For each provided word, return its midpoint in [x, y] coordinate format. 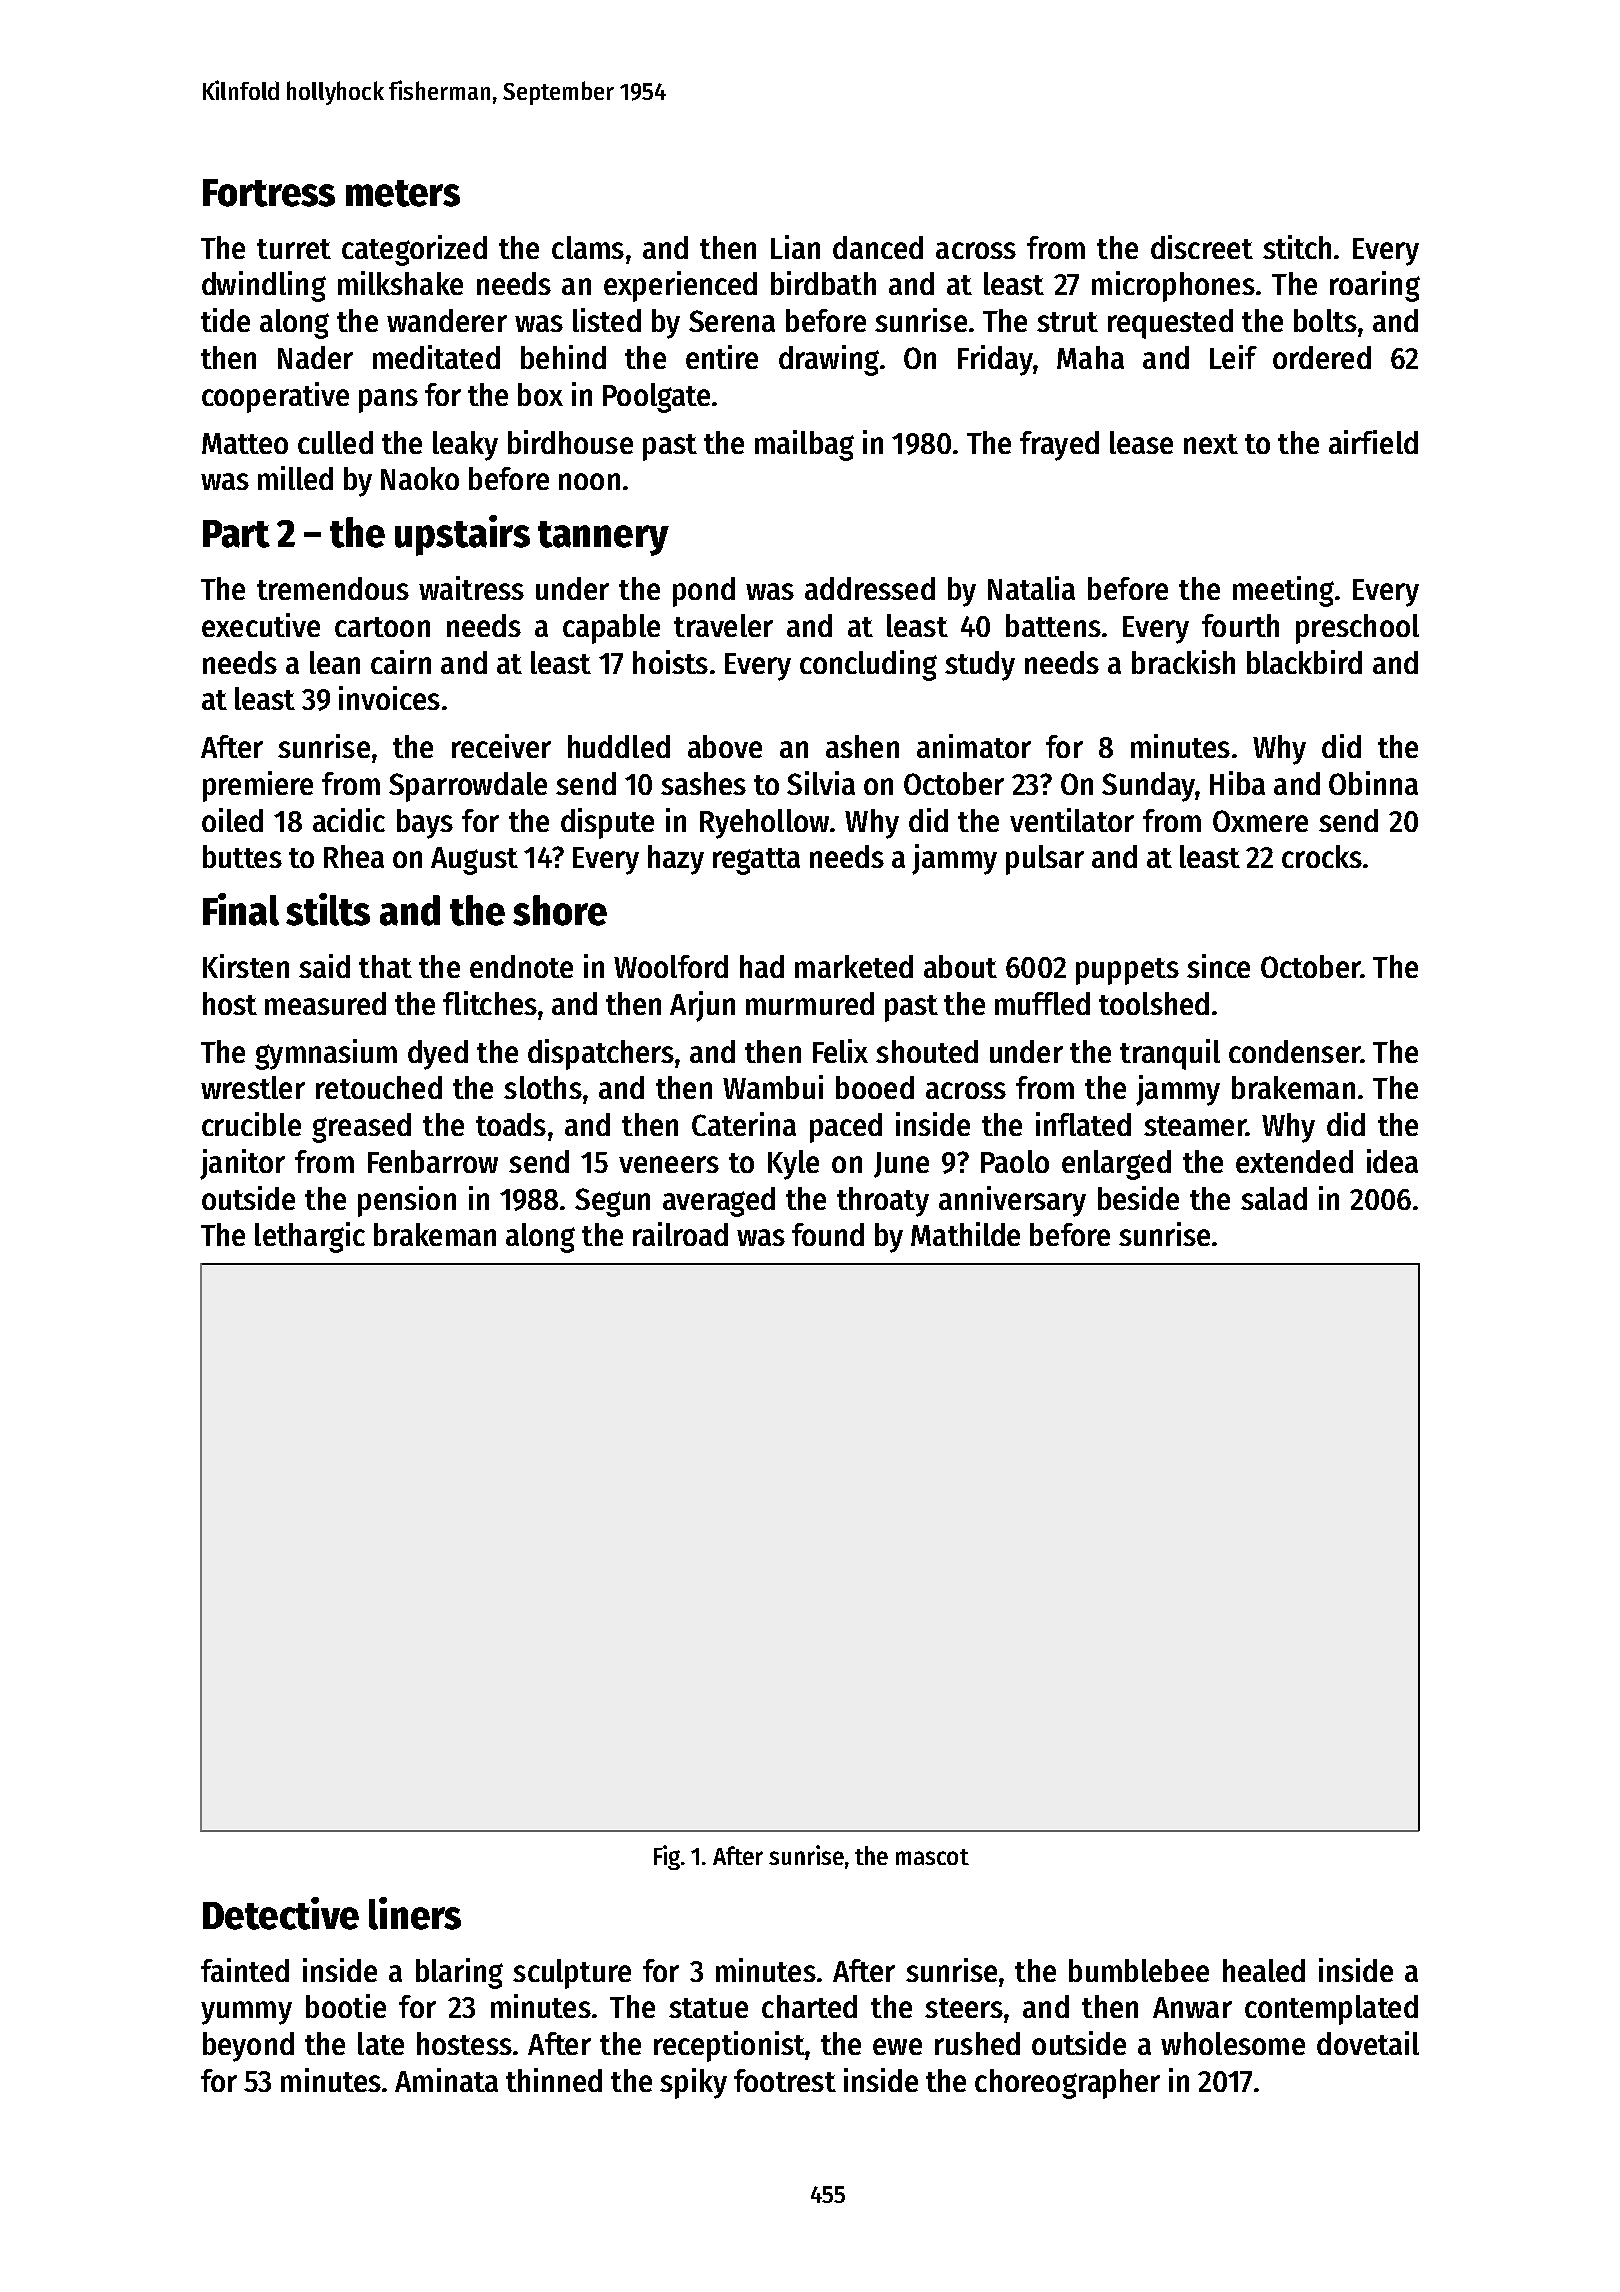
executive [261, 625]
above [725, 746]
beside [1138, 1198]
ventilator [1072, 820]
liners [415, 1913]
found [828, 1234]
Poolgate [656, 398]
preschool [1357, 629]
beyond [248, 2047]
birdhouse [570, 442]
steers [964, 2008]
